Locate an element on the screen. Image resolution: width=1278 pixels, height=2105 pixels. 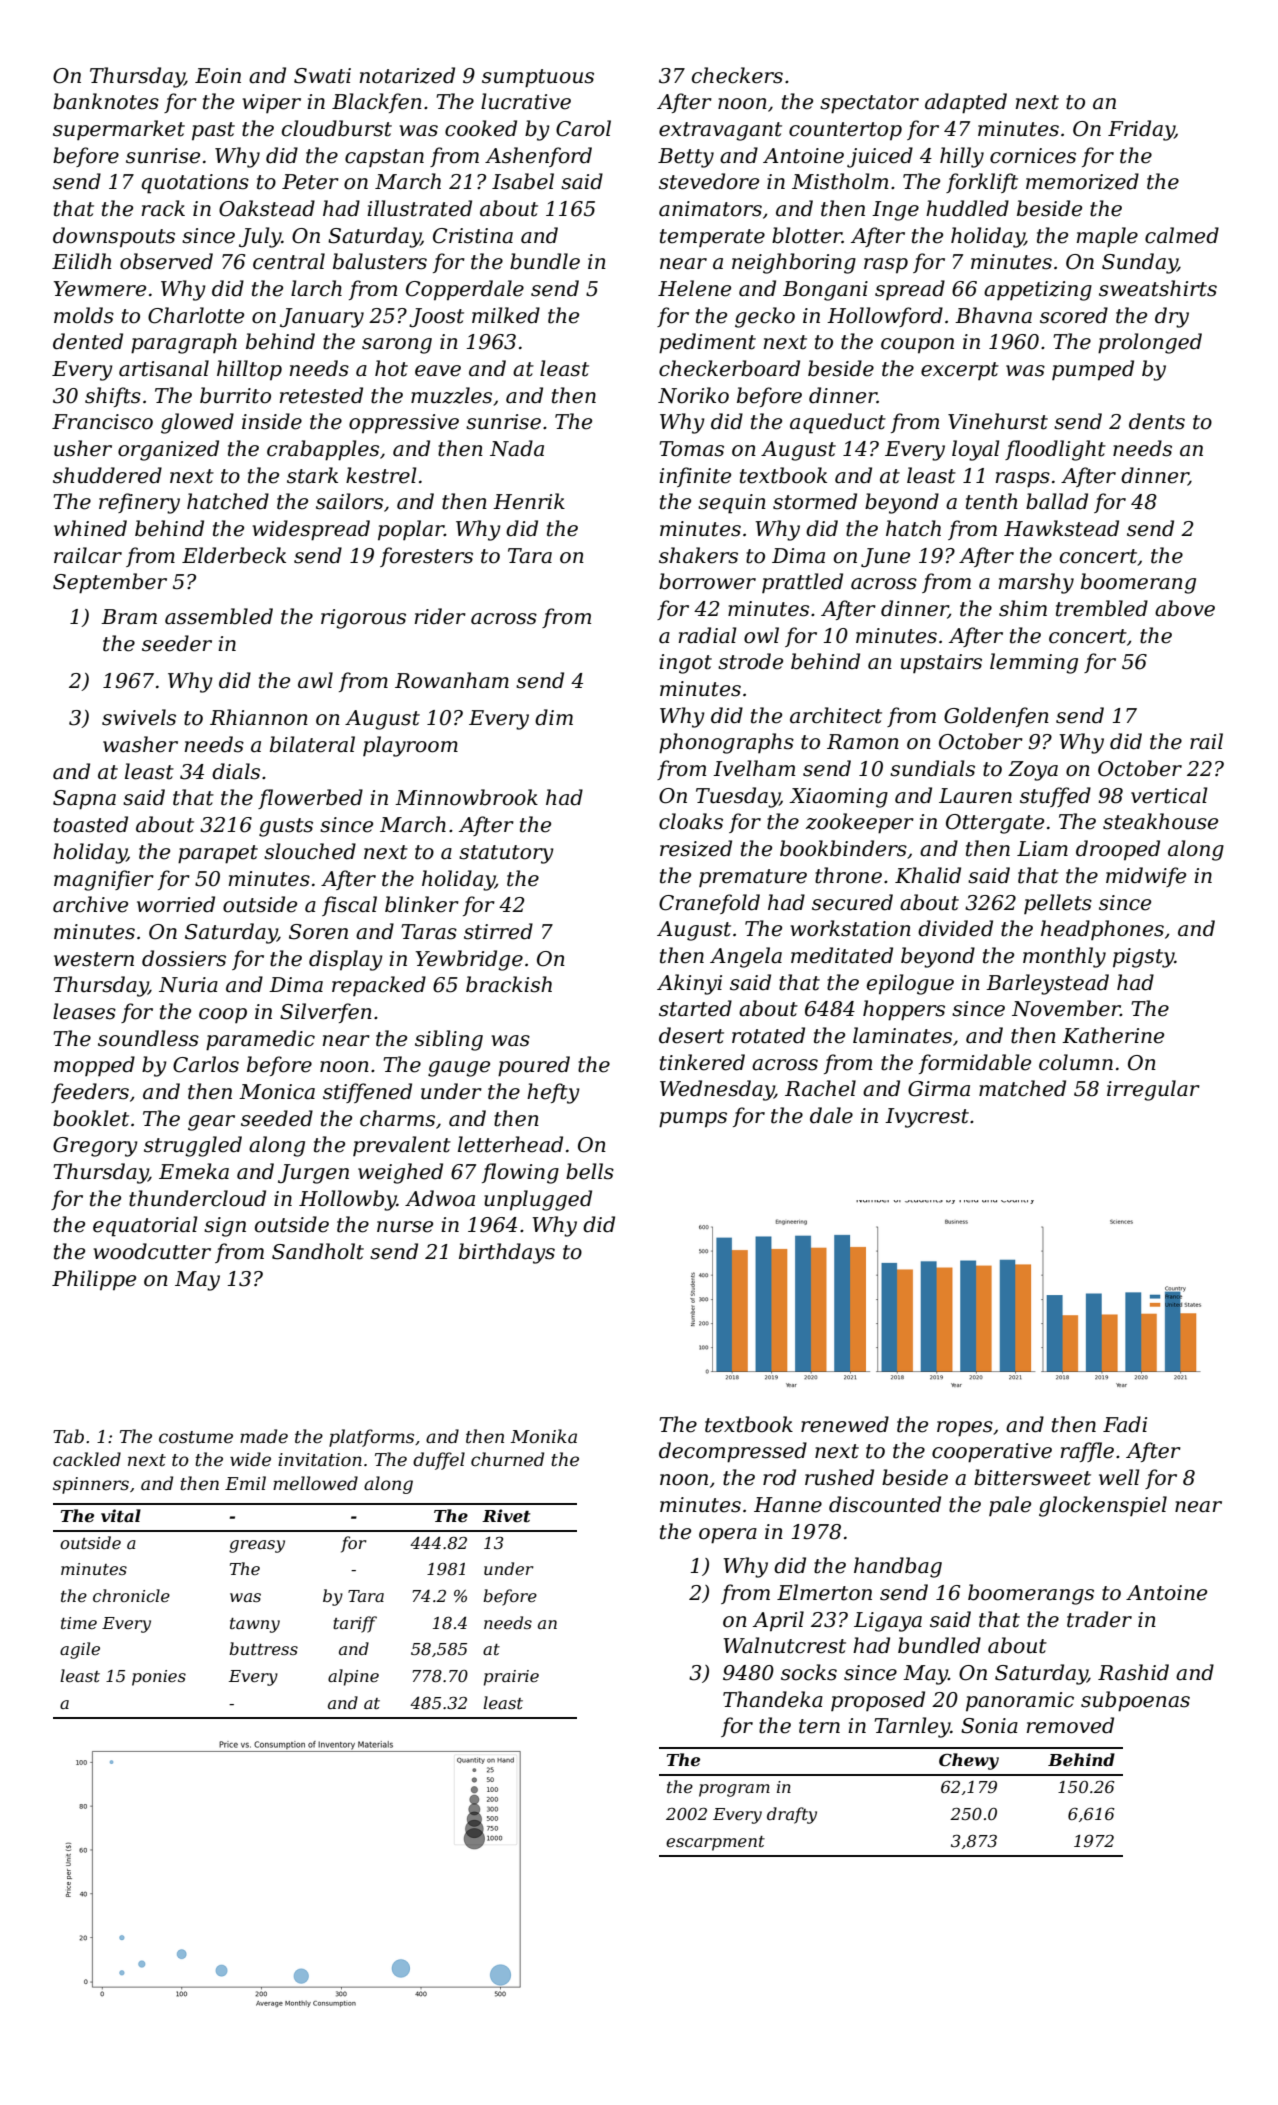
decompressed is located at coordinates (733, 1452).
